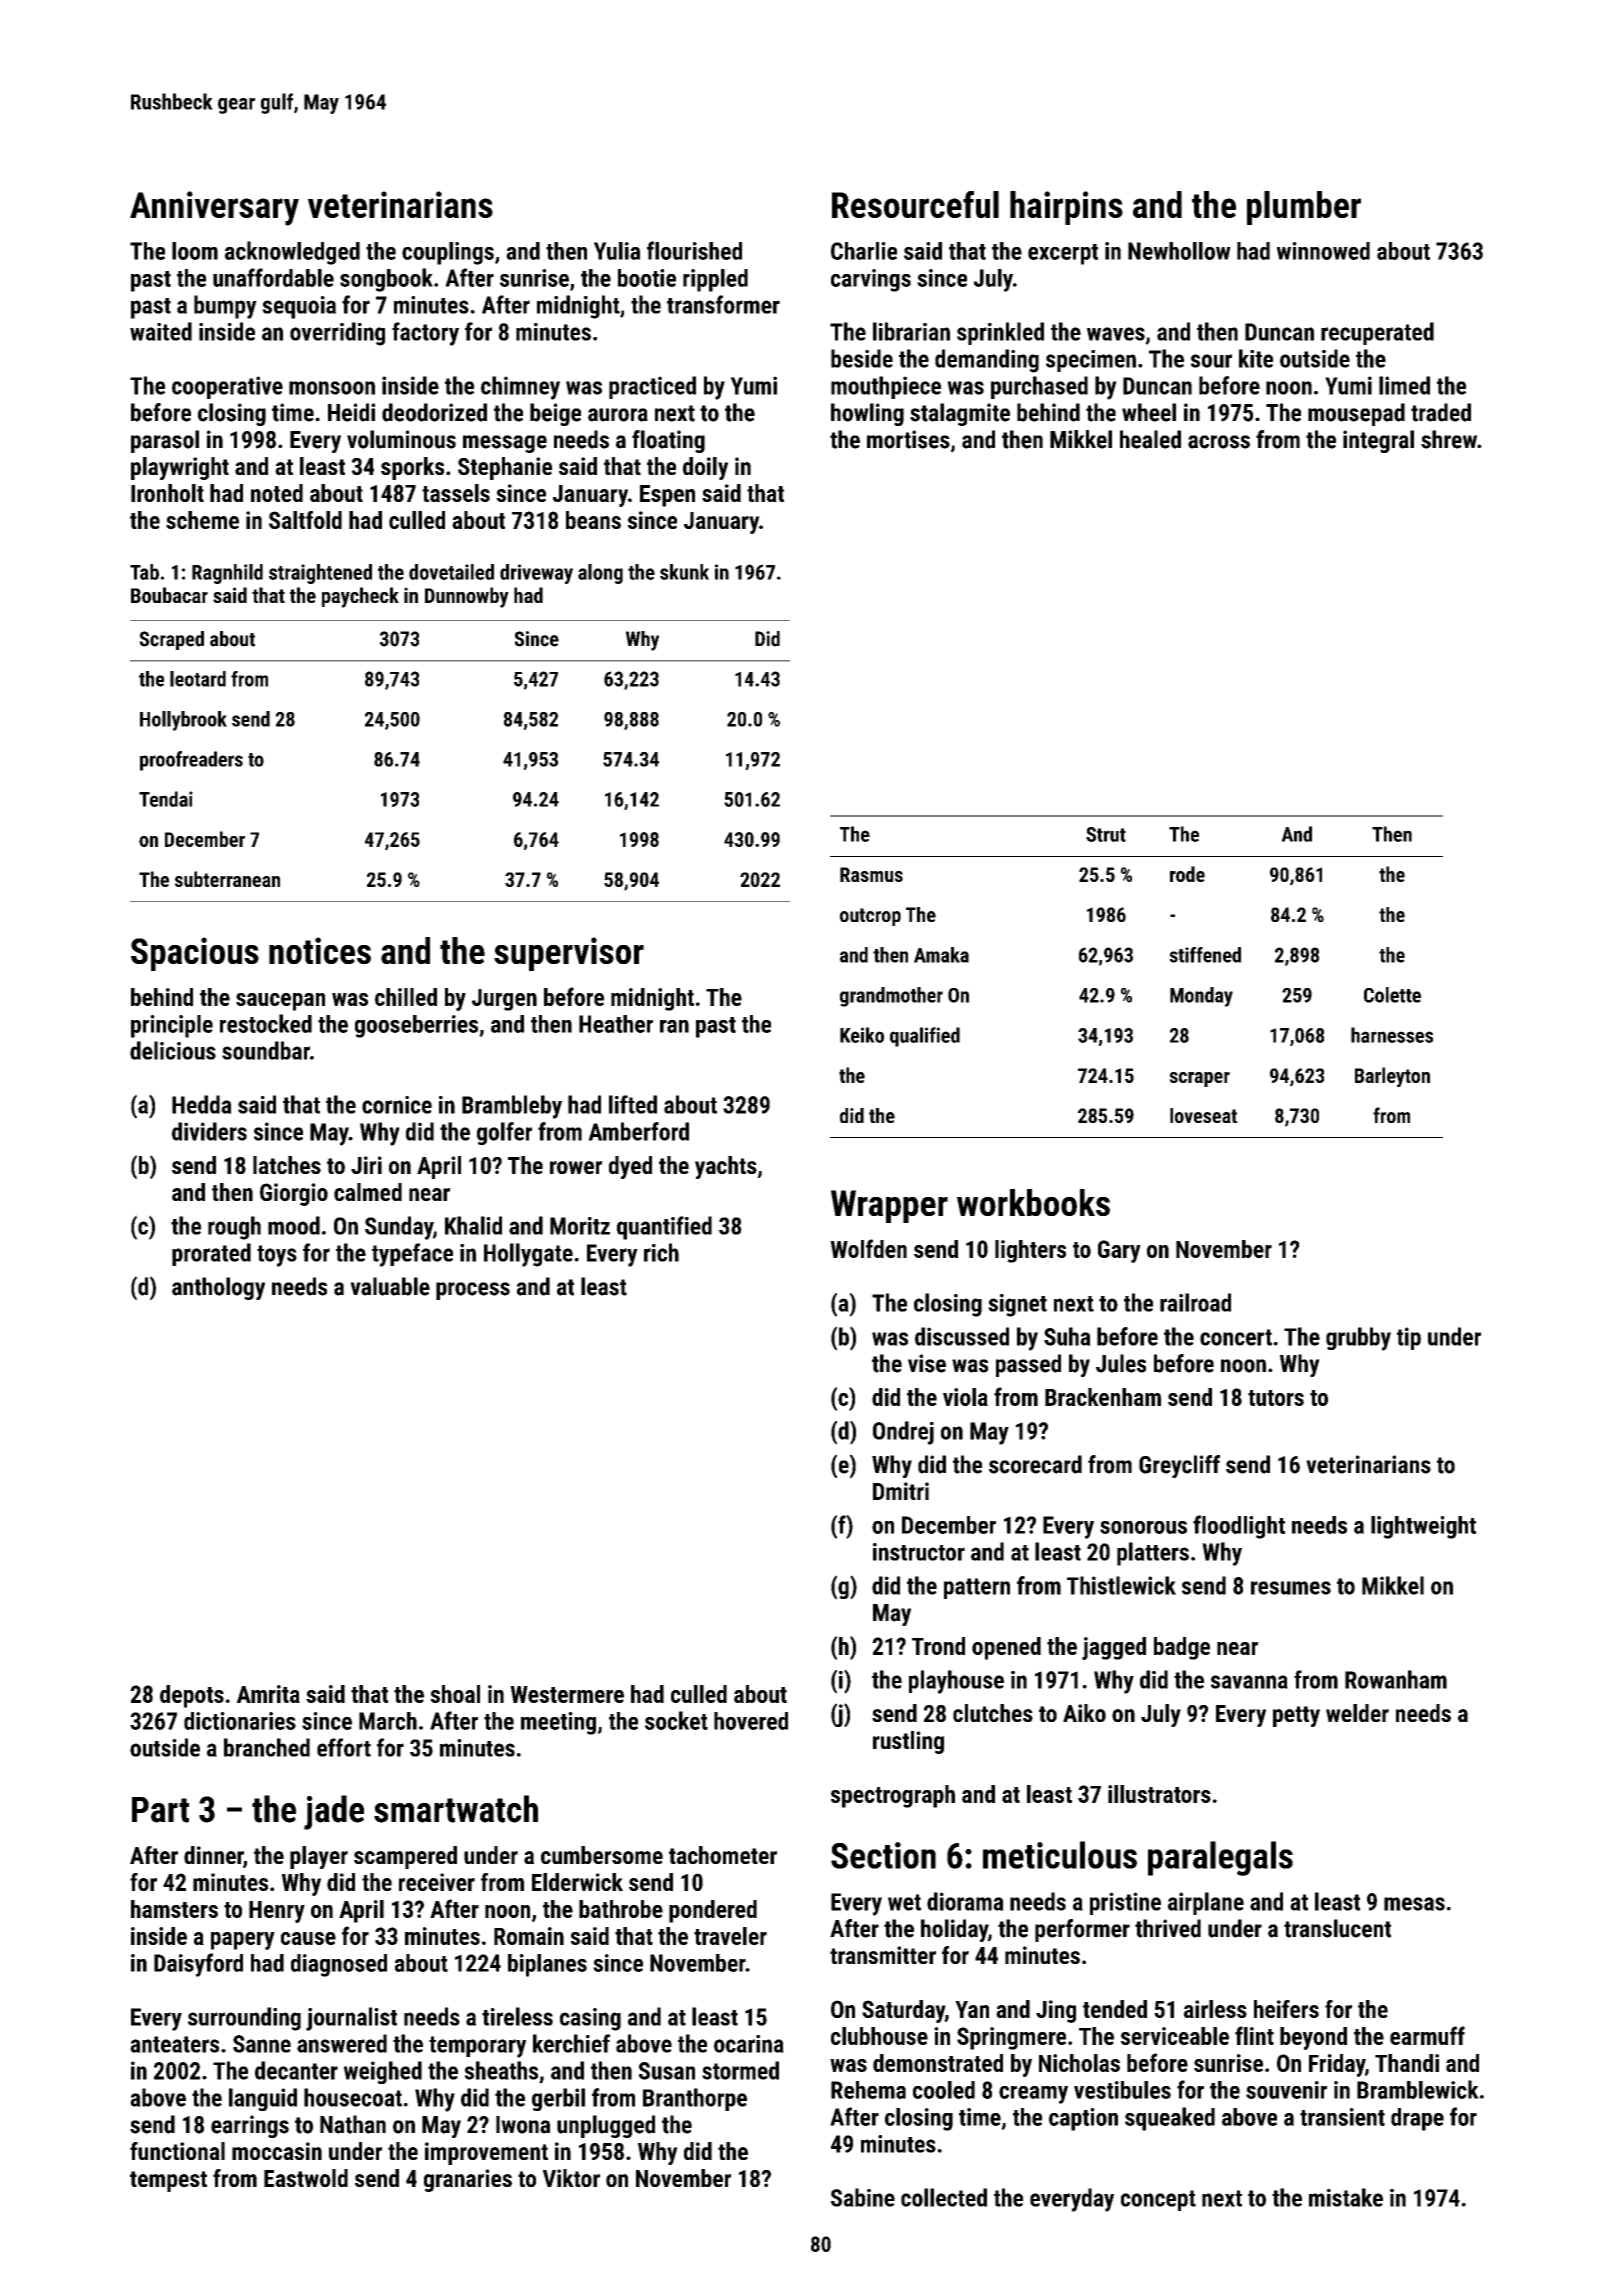  Describe the element at coordinates (1409, 1338) in the screenshot. I see `tip` at that location.
